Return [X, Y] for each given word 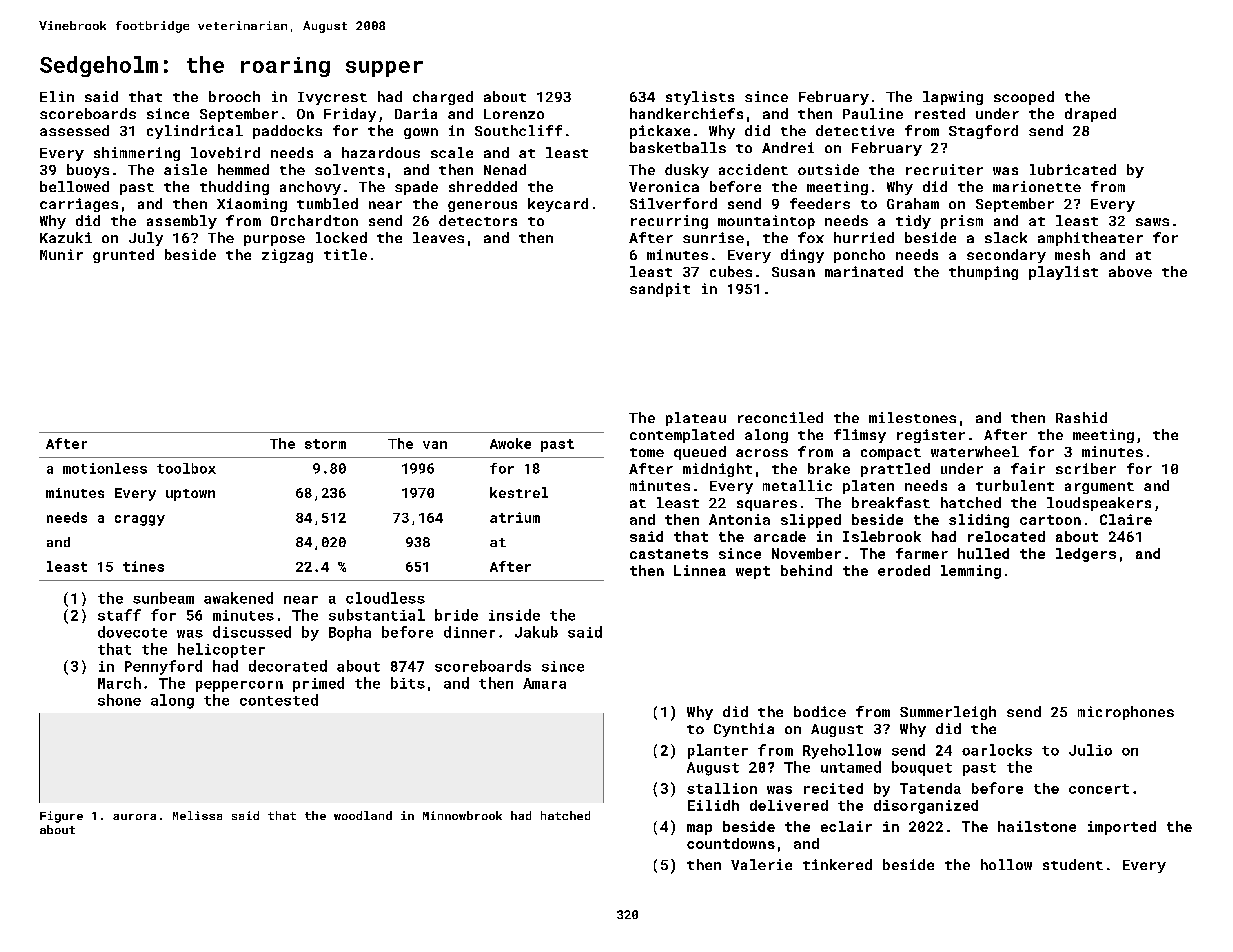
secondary [1006, 256]
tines [143, 566]
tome [647, 452]
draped [1090, 115]
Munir [61, 254]
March [119, 683]
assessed [74, 130]
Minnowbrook [462, 815]
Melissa [197, 815]
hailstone [1037, 826]
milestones [912, 417]
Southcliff [518, 130]
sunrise [713, 237]
